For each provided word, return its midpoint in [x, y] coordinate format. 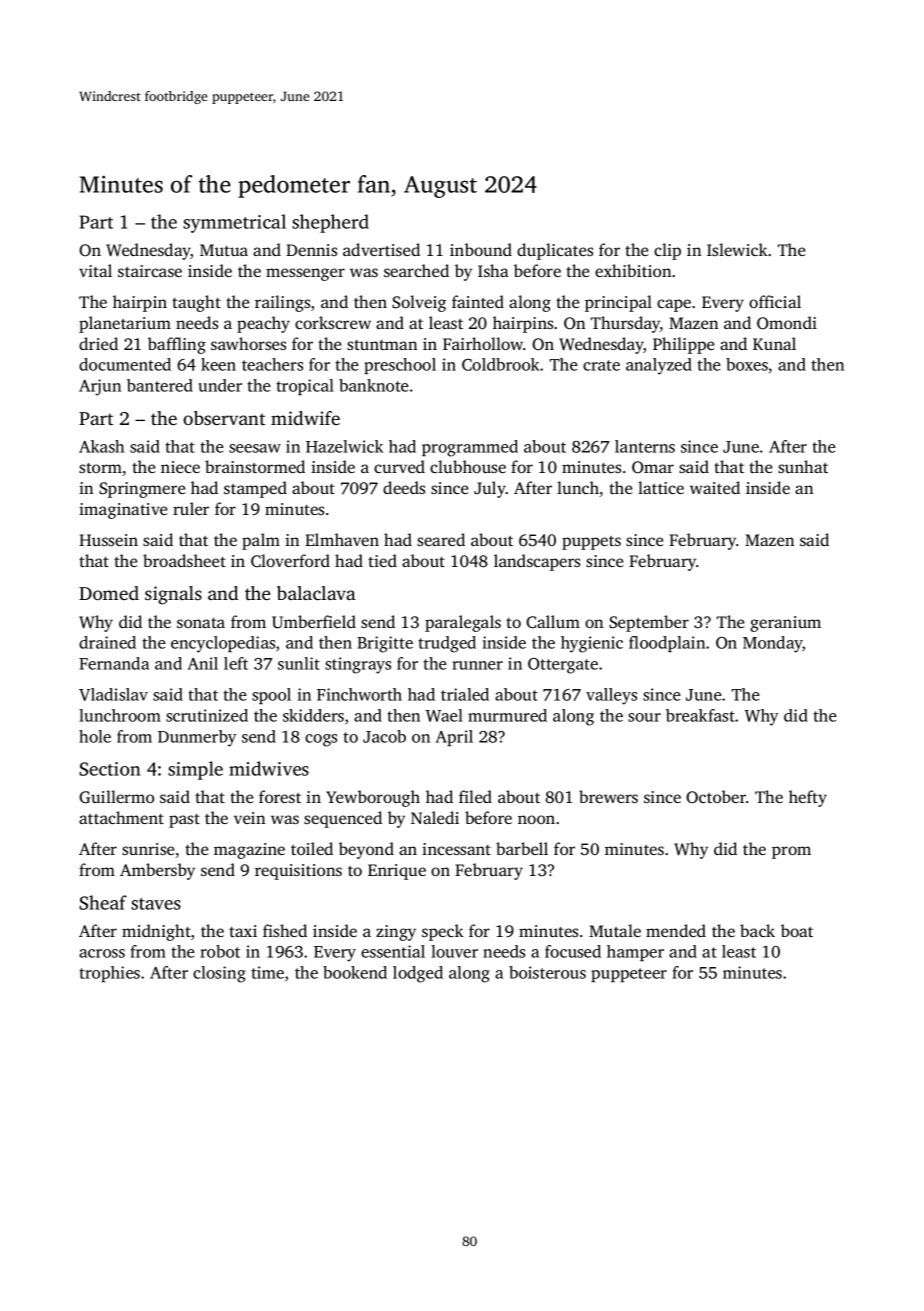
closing [219, 974]
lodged [418, 974]
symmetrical [234, 223]
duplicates [555, 251]
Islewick [737, 249]
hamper [635, 953]
